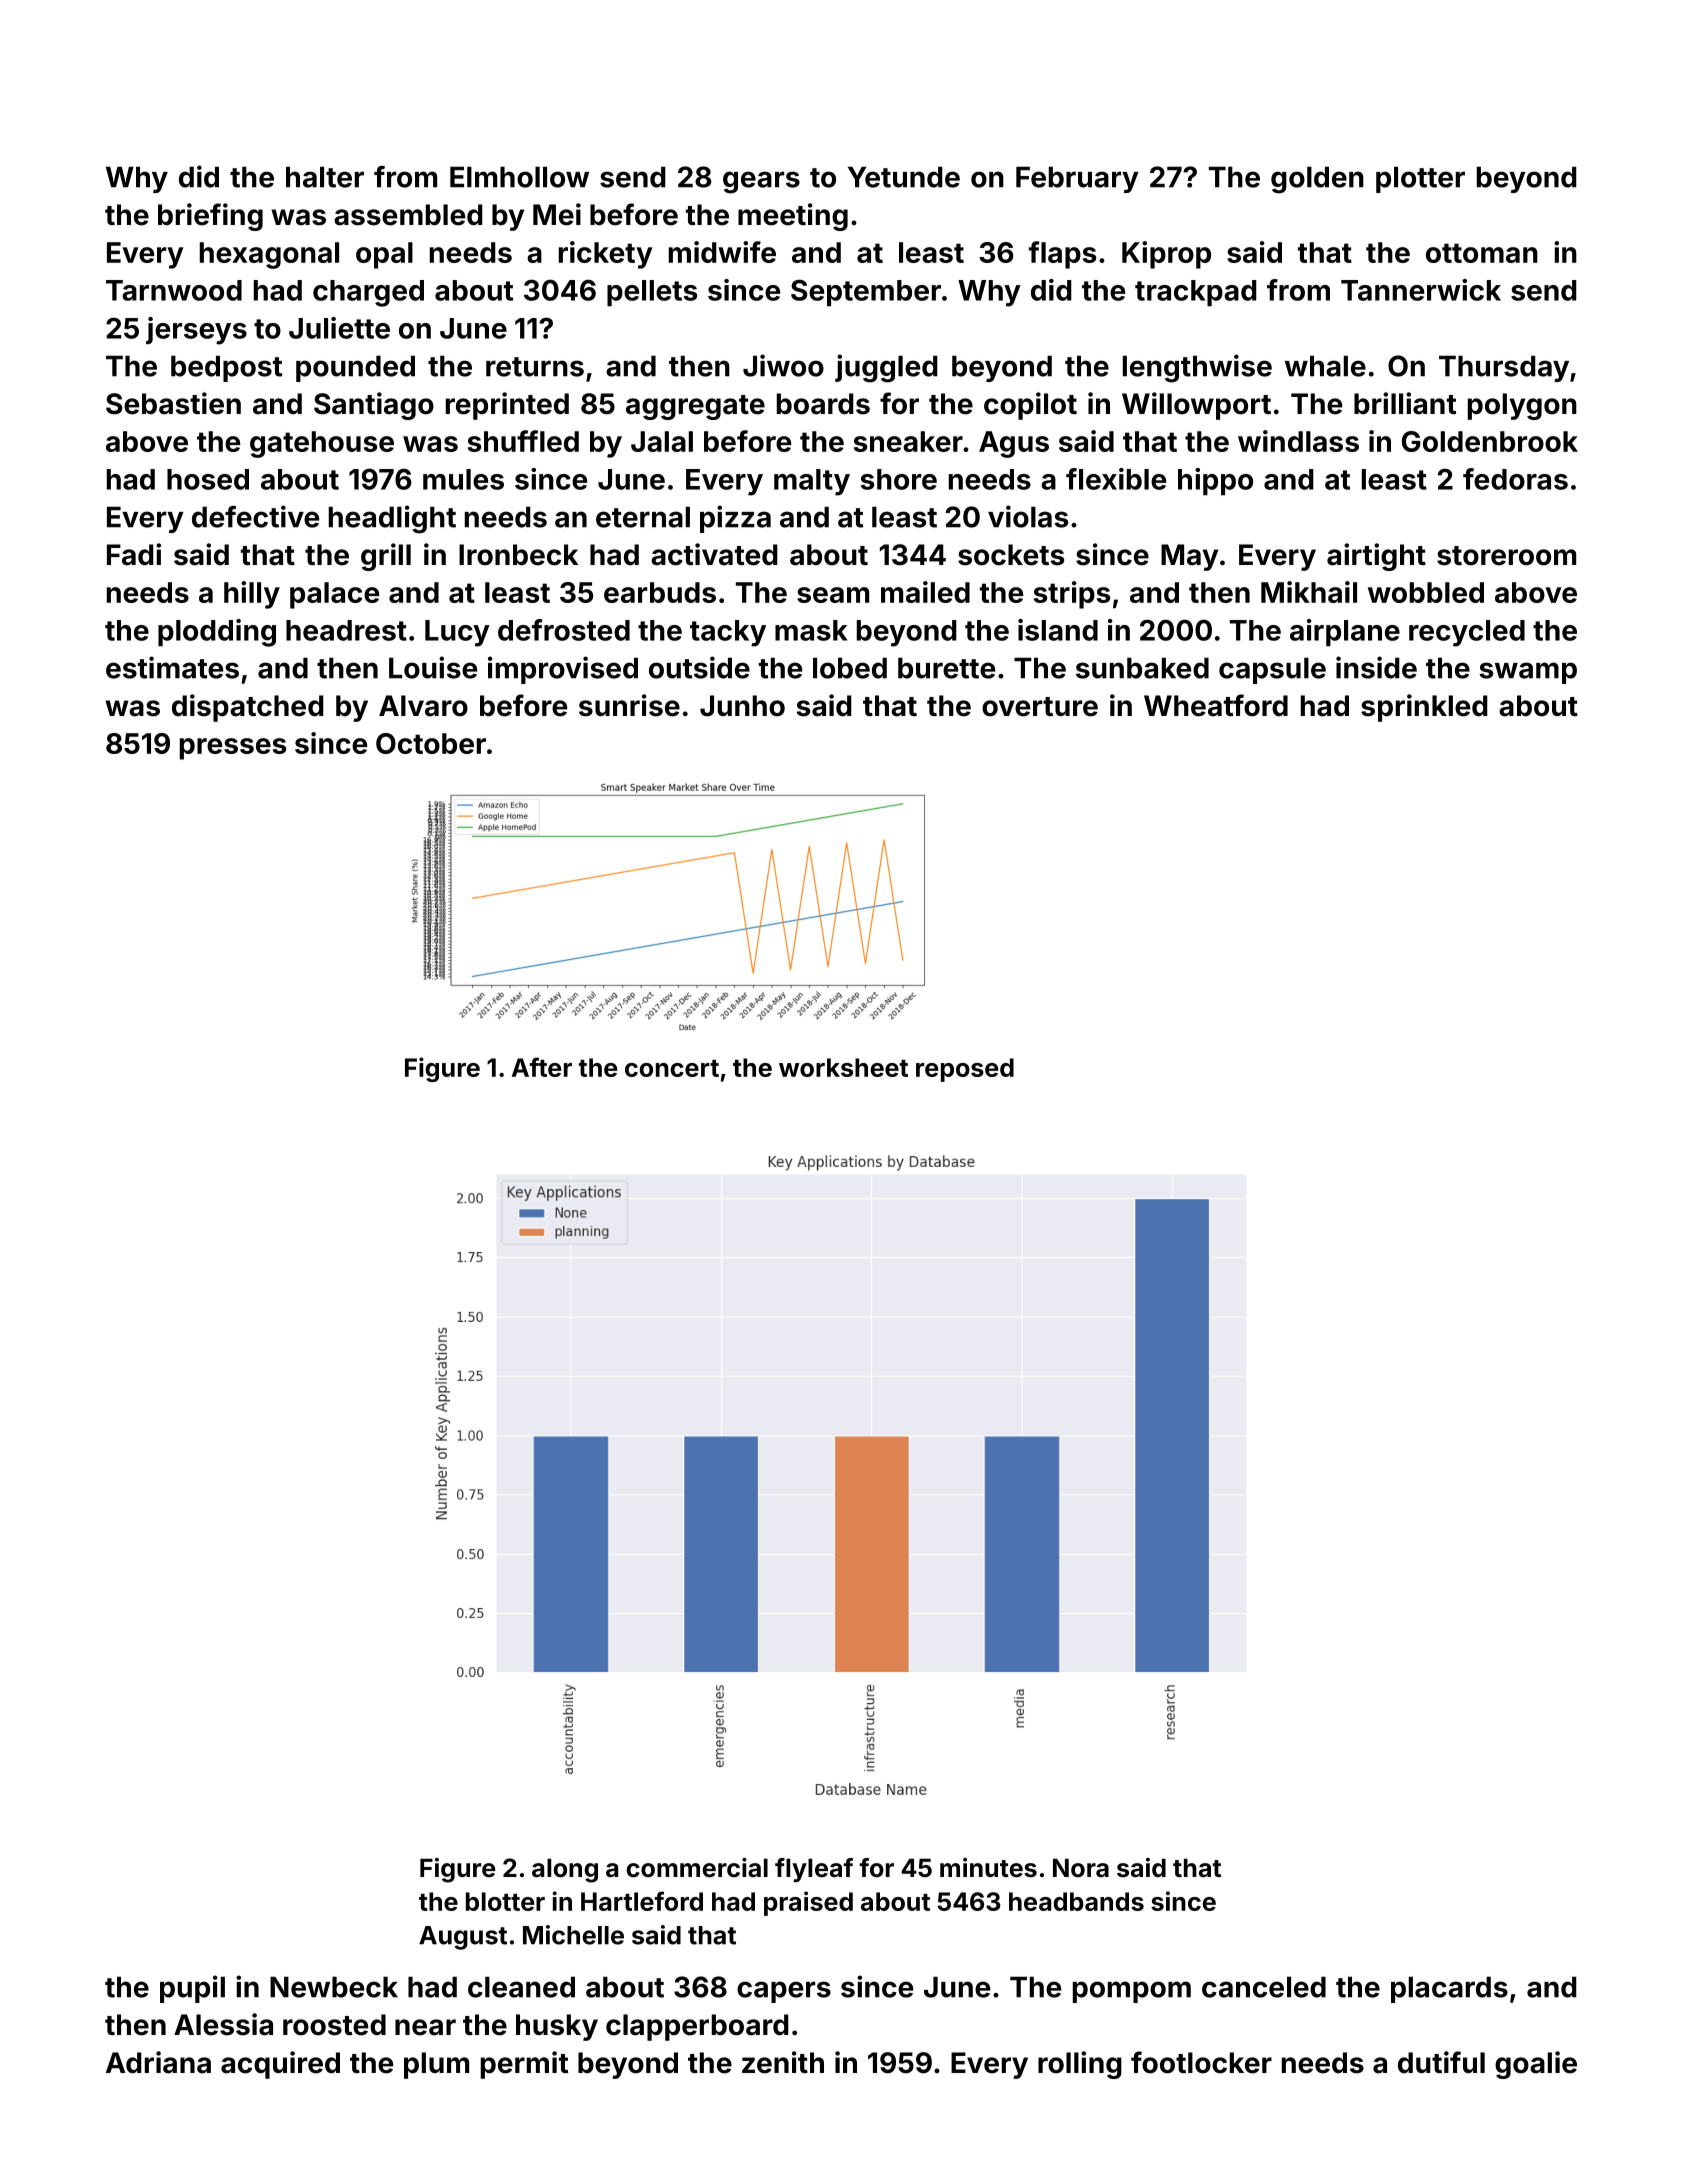 The image size is (1683, 2178). I want to click on sprinkled, so click(1424, 708).
